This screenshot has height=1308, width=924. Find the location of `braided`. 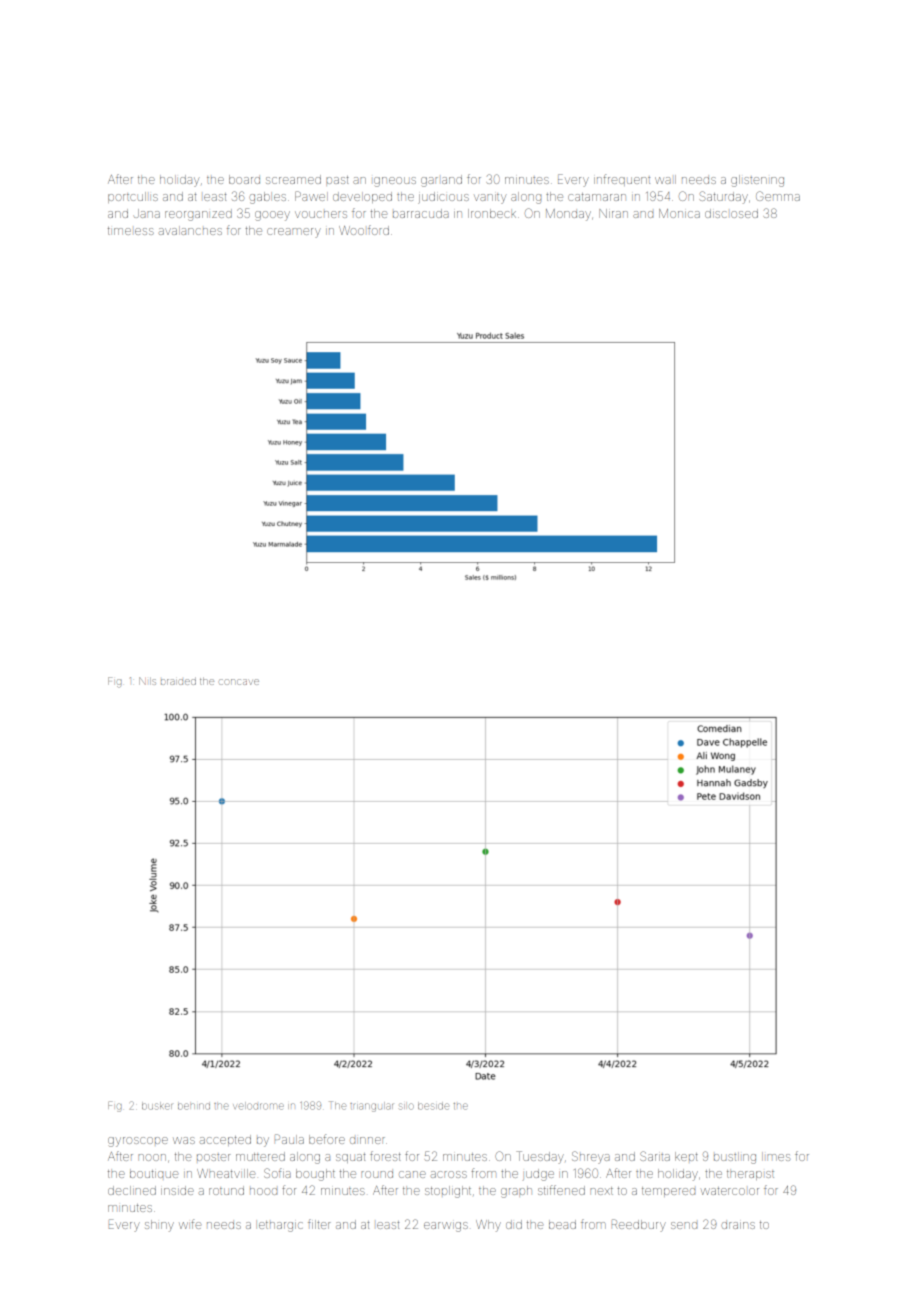

braided is located at coordinates (178, 681).
